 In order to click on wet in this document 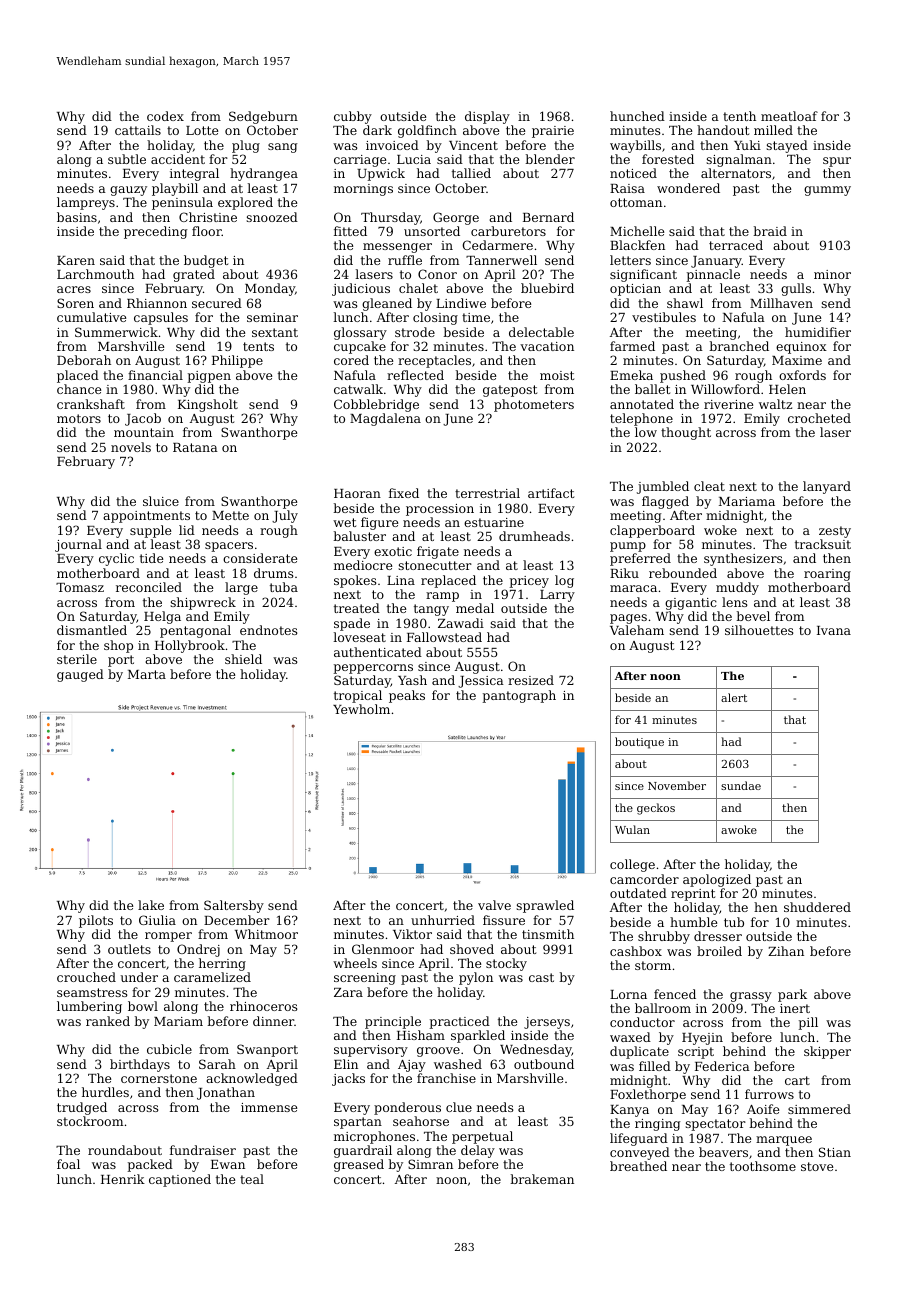, I will do `click(344, 522)`.
